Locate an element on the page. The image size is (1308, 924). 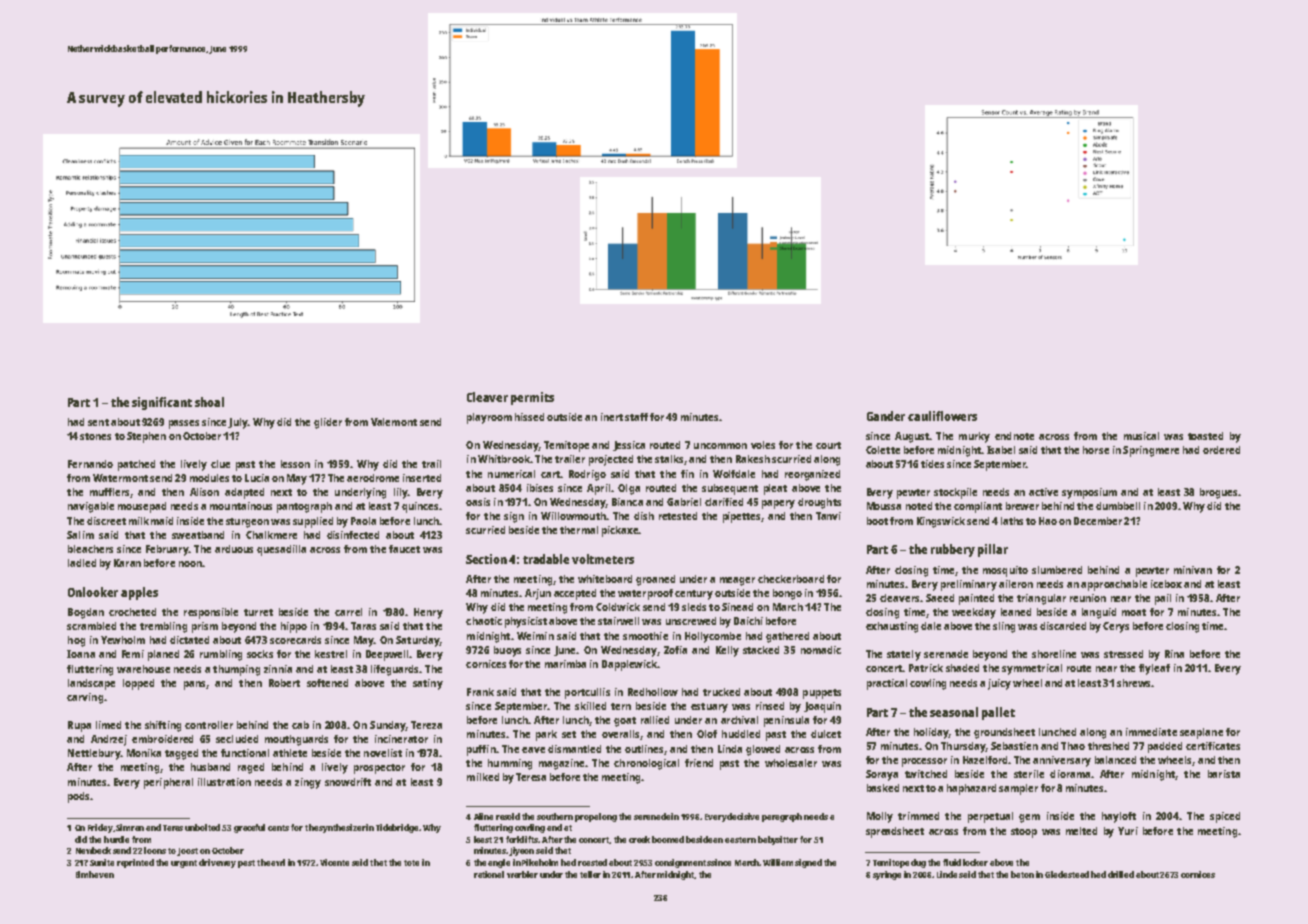
ladled is located at coordinates (82, 563).
